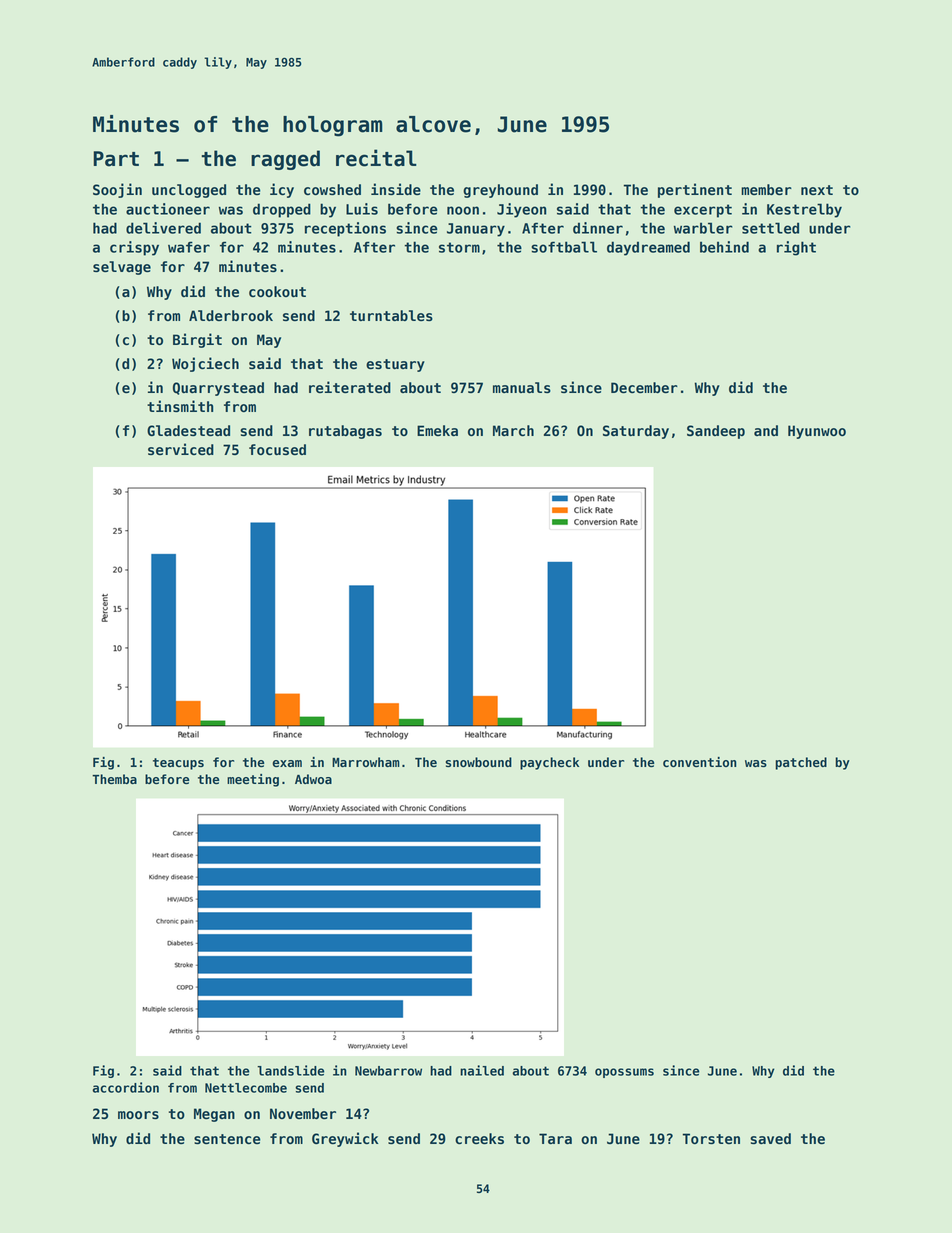  Describe the element at coordinates (624, 1073) in the screenshot. I see `opossums` at that location.
